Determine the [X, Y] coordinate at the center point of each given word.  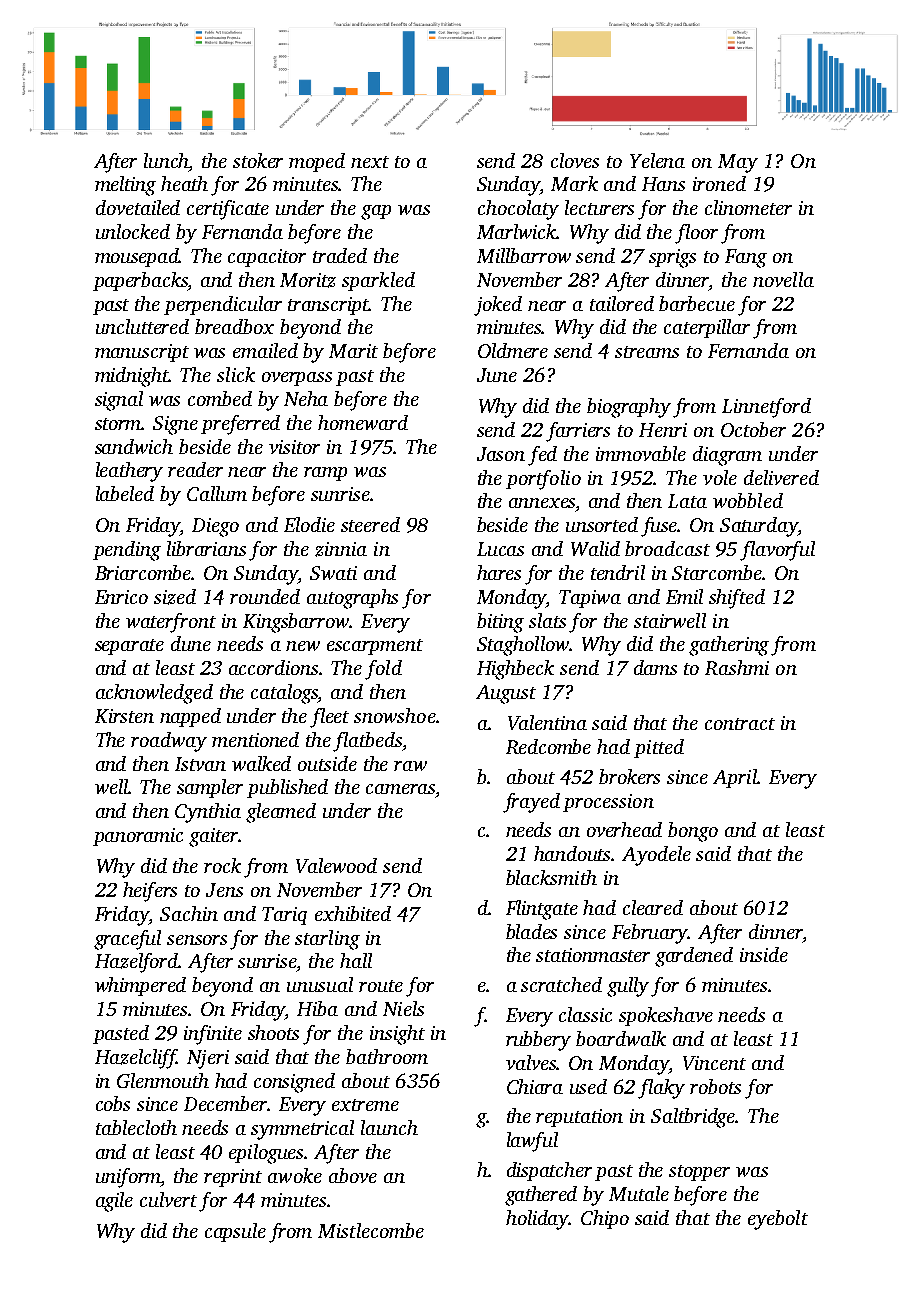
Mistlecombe [371, 1230]
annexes [542, 503]
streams [647, 352]
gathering [729, 646]
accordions [274, 667]
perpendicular [223, 305]
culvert [168, 1199]
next [370, 162]
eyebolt [778, 1220]
